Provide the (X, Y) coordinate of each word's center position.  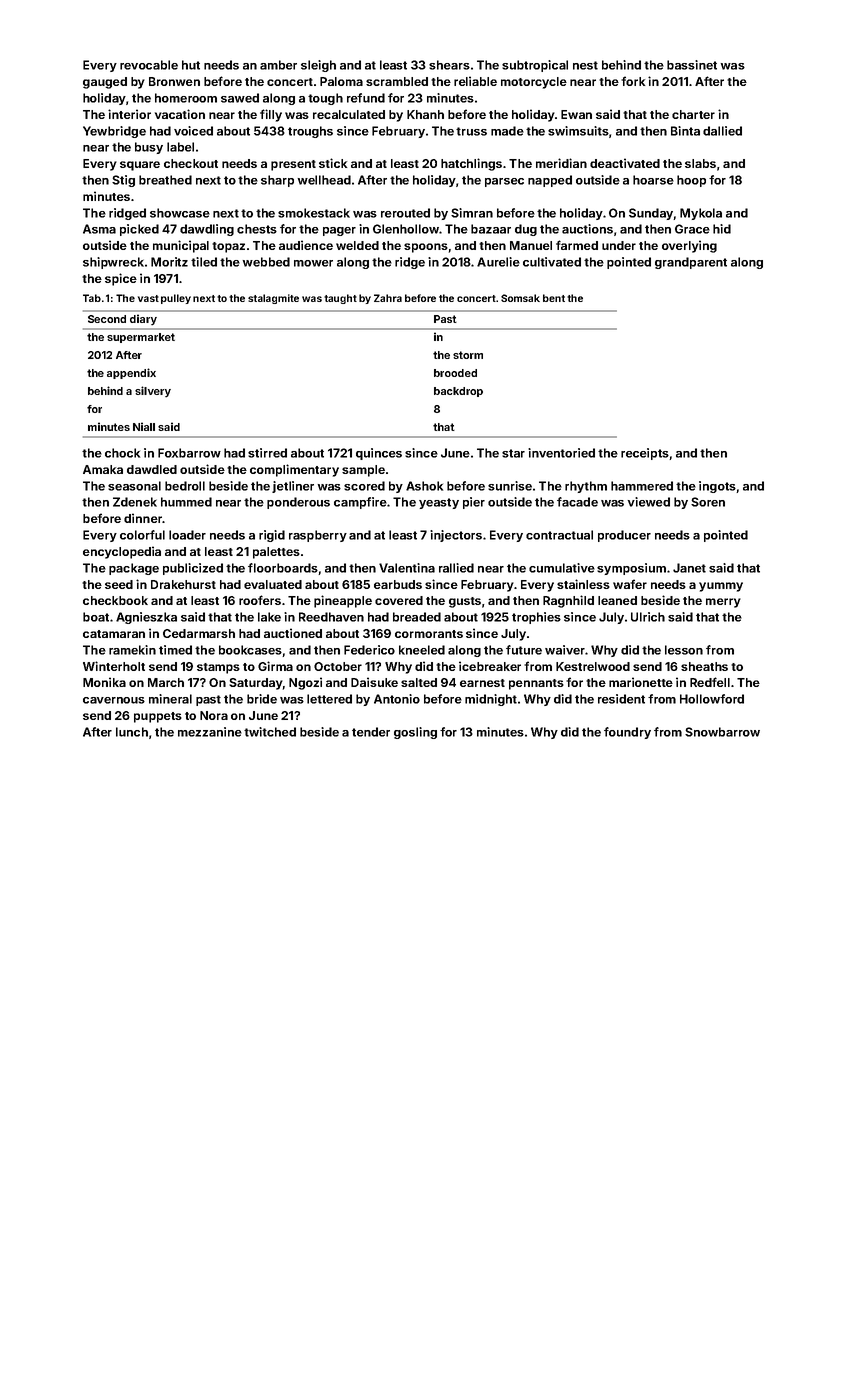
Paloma (341, 81)
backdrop (458, 392)
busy (149, 148)
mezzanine (210, 732)
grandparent (691, 263)
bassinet (692, 65)
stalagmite (273, 299)
